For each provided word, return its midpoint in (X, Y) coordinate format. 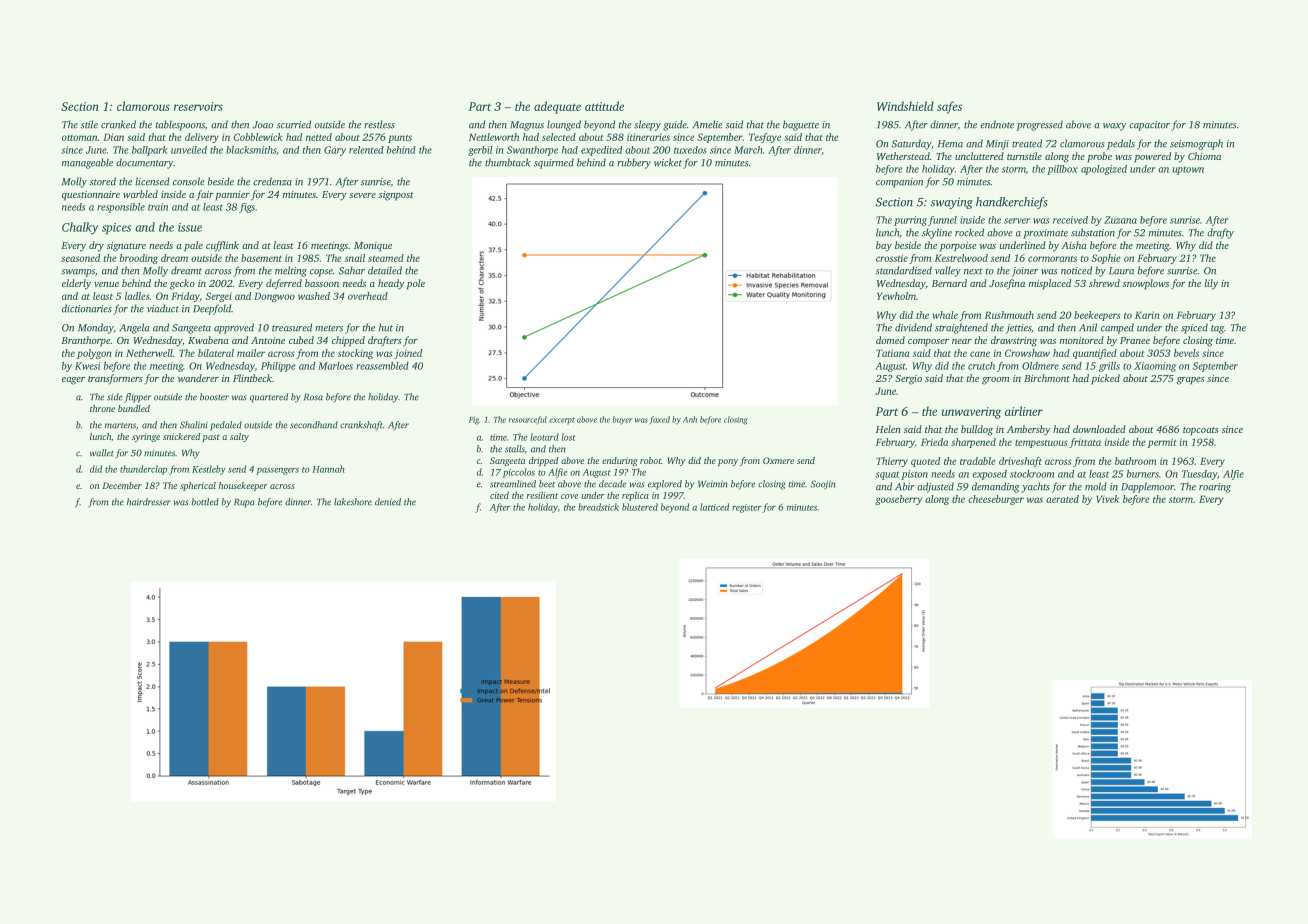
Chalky (80, 228)
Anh (690, 419)
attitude (604, 106)
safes (949, 107)
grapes (1191, 381)
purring (910, 221)
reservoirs (198, 106)
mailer (251, 353)
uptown (1188, 171)
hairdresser (149, 502)
